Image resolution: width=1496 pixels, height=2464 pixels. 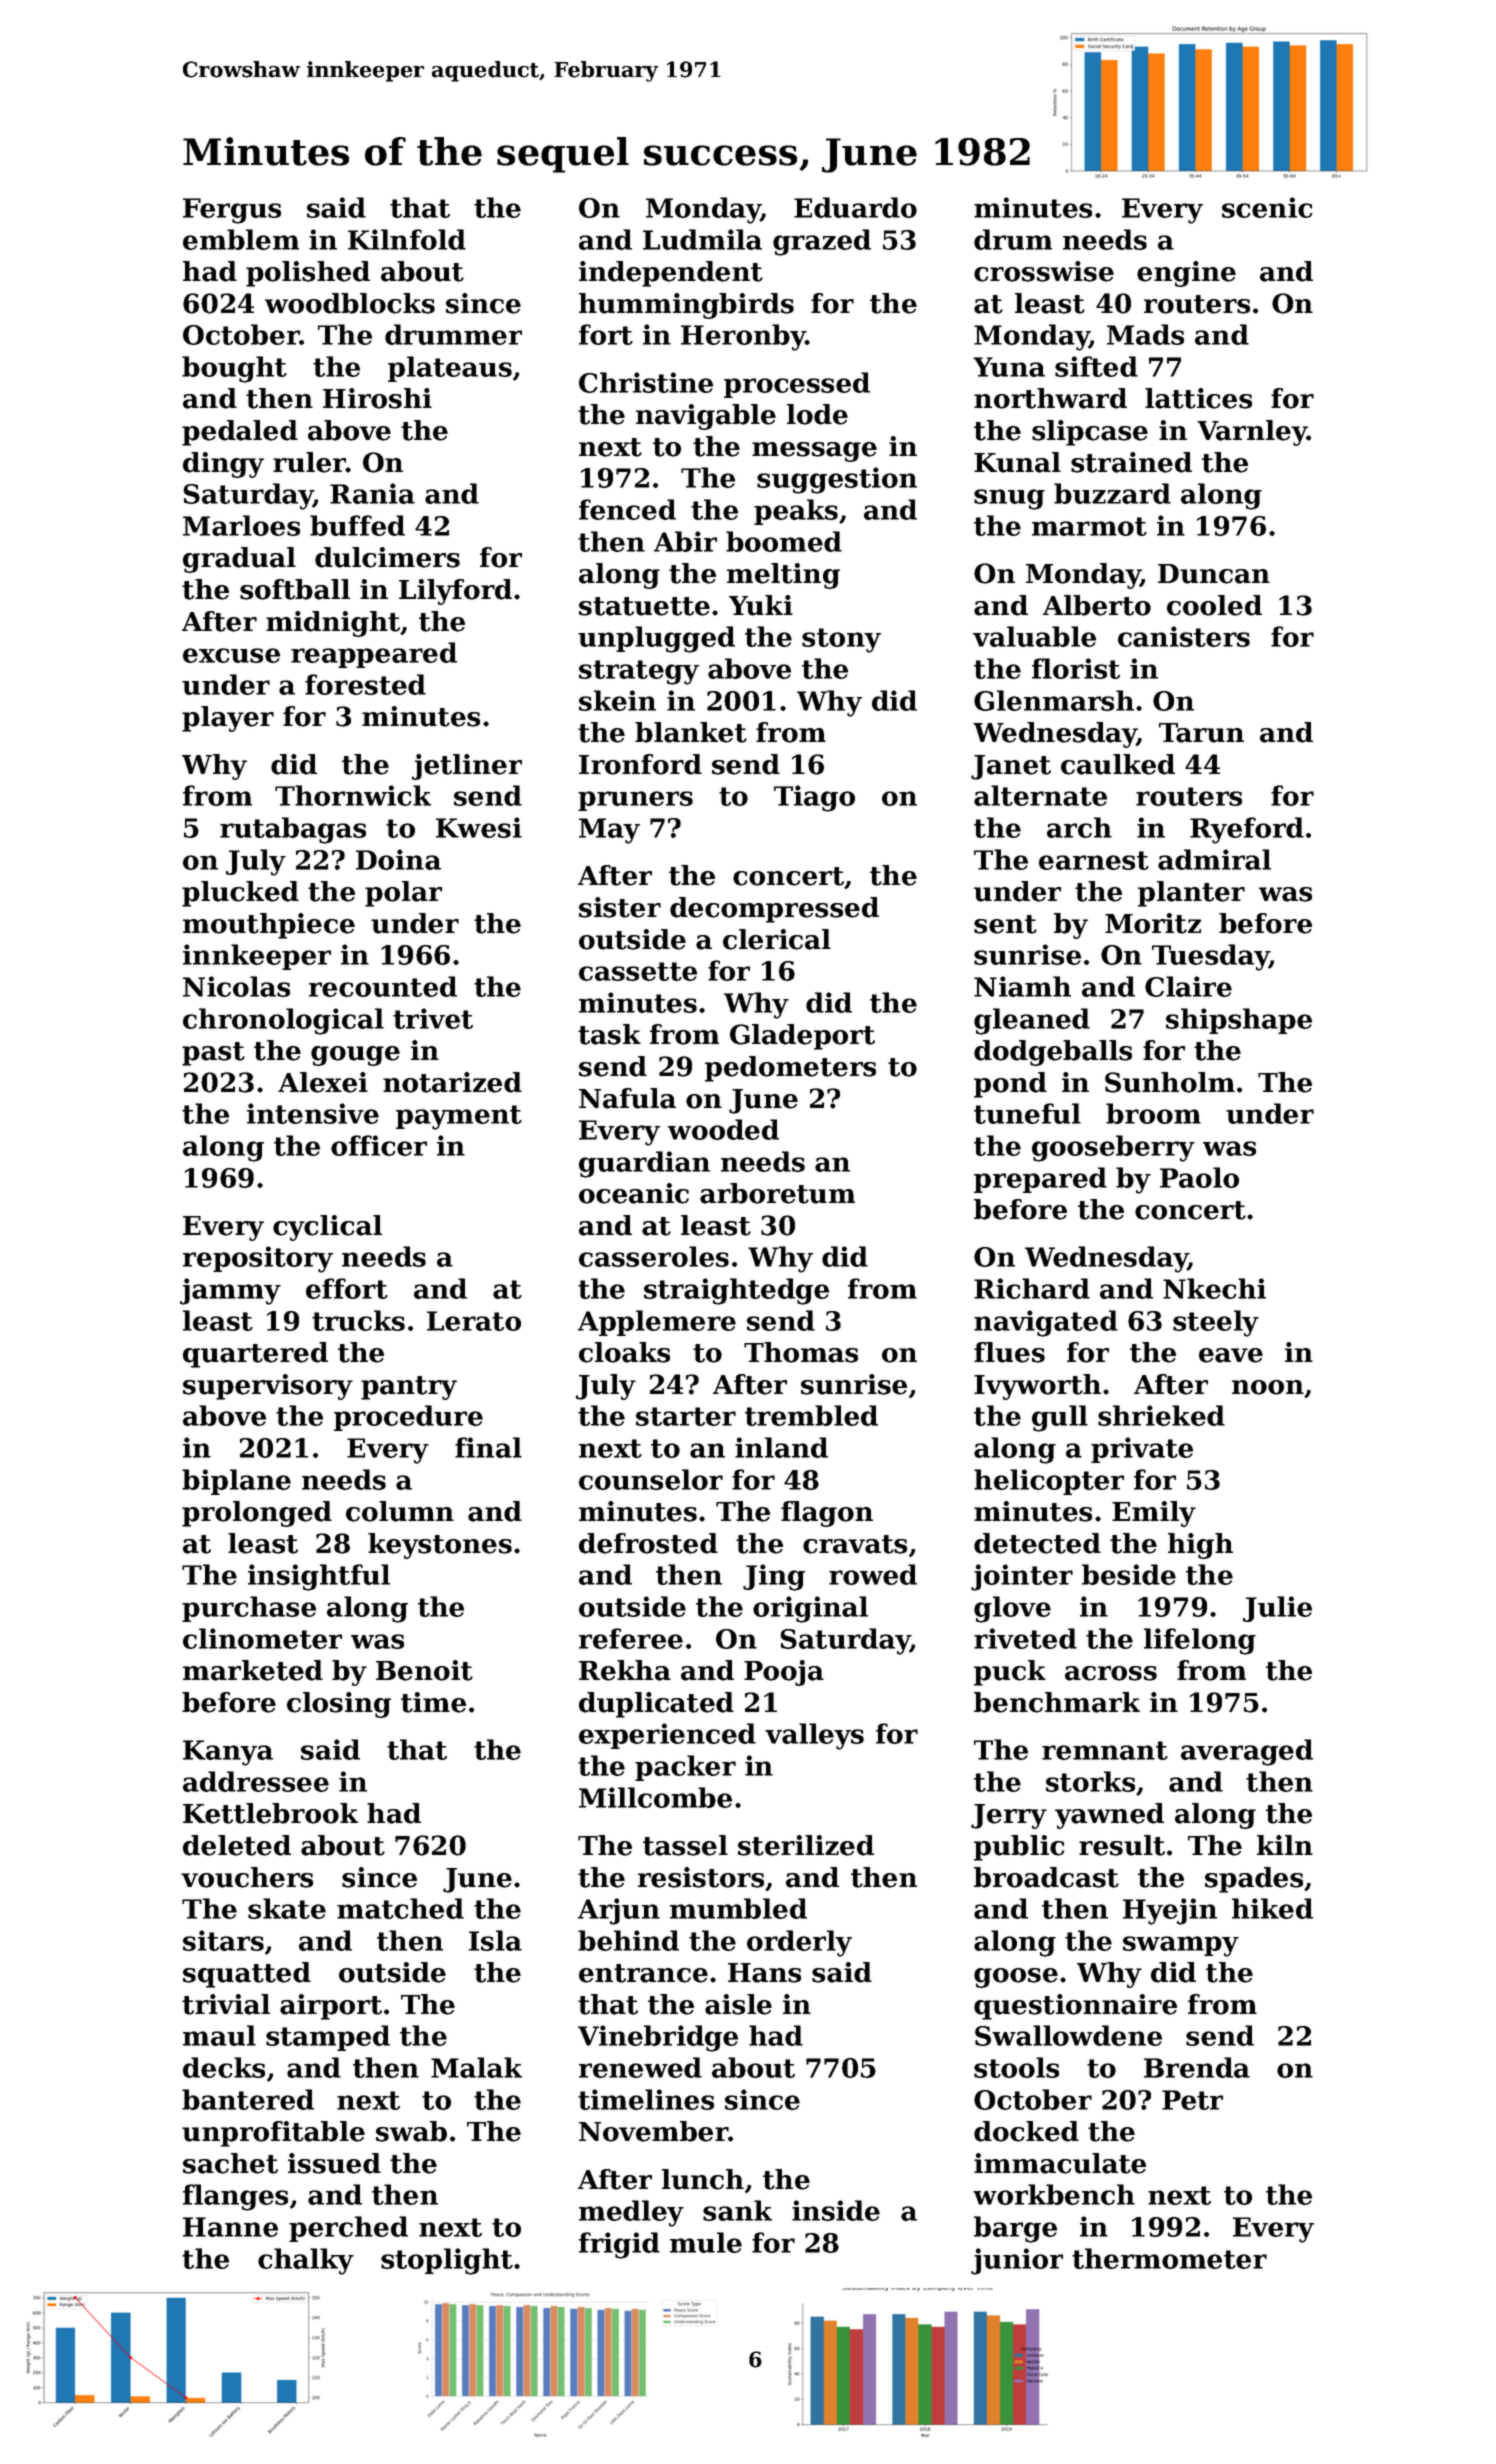 I want to click on repository, so click(x=258, y=1259).
